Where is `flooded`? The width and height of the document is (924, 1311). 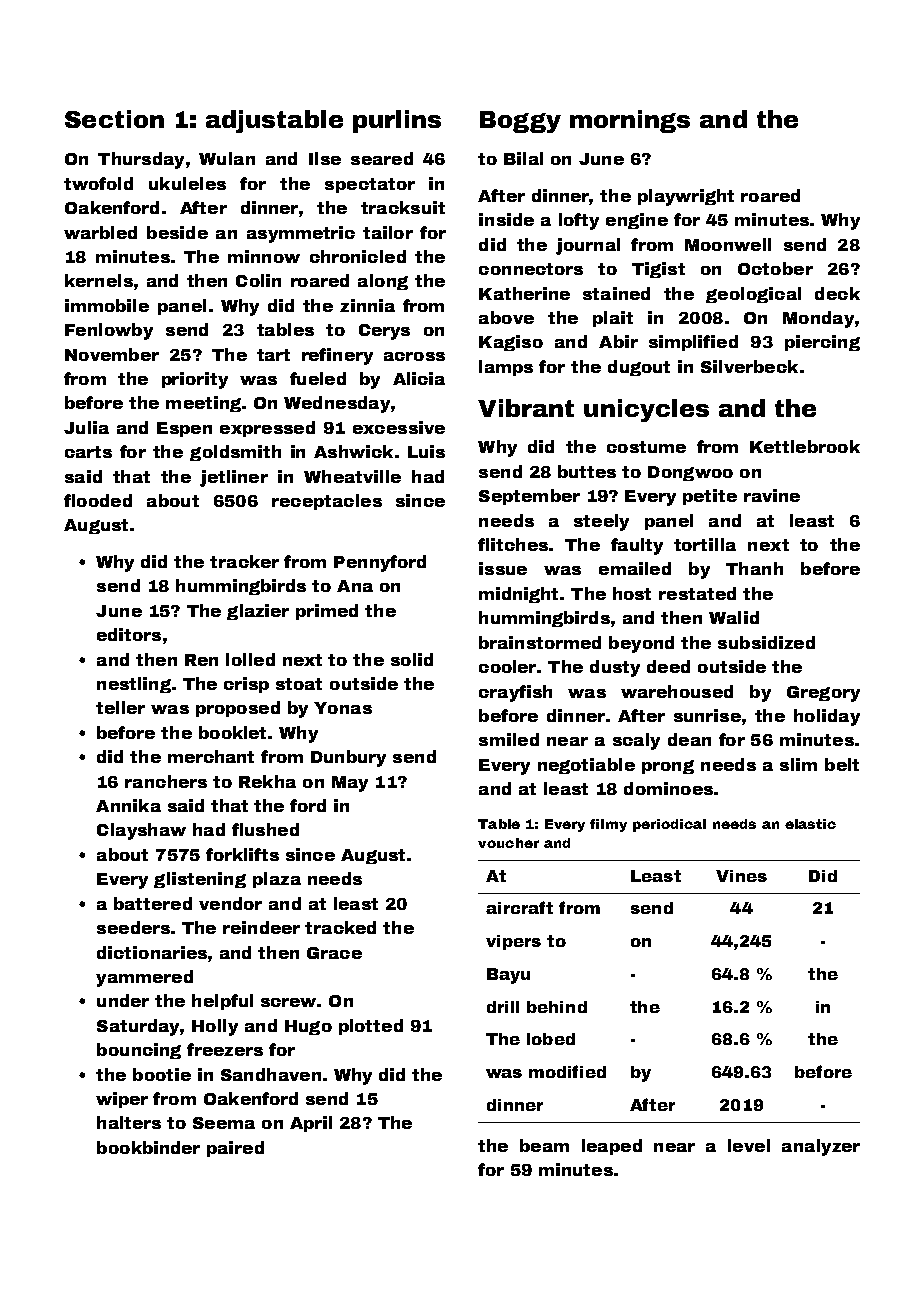 flooded is located at coordinates (98, 500).
